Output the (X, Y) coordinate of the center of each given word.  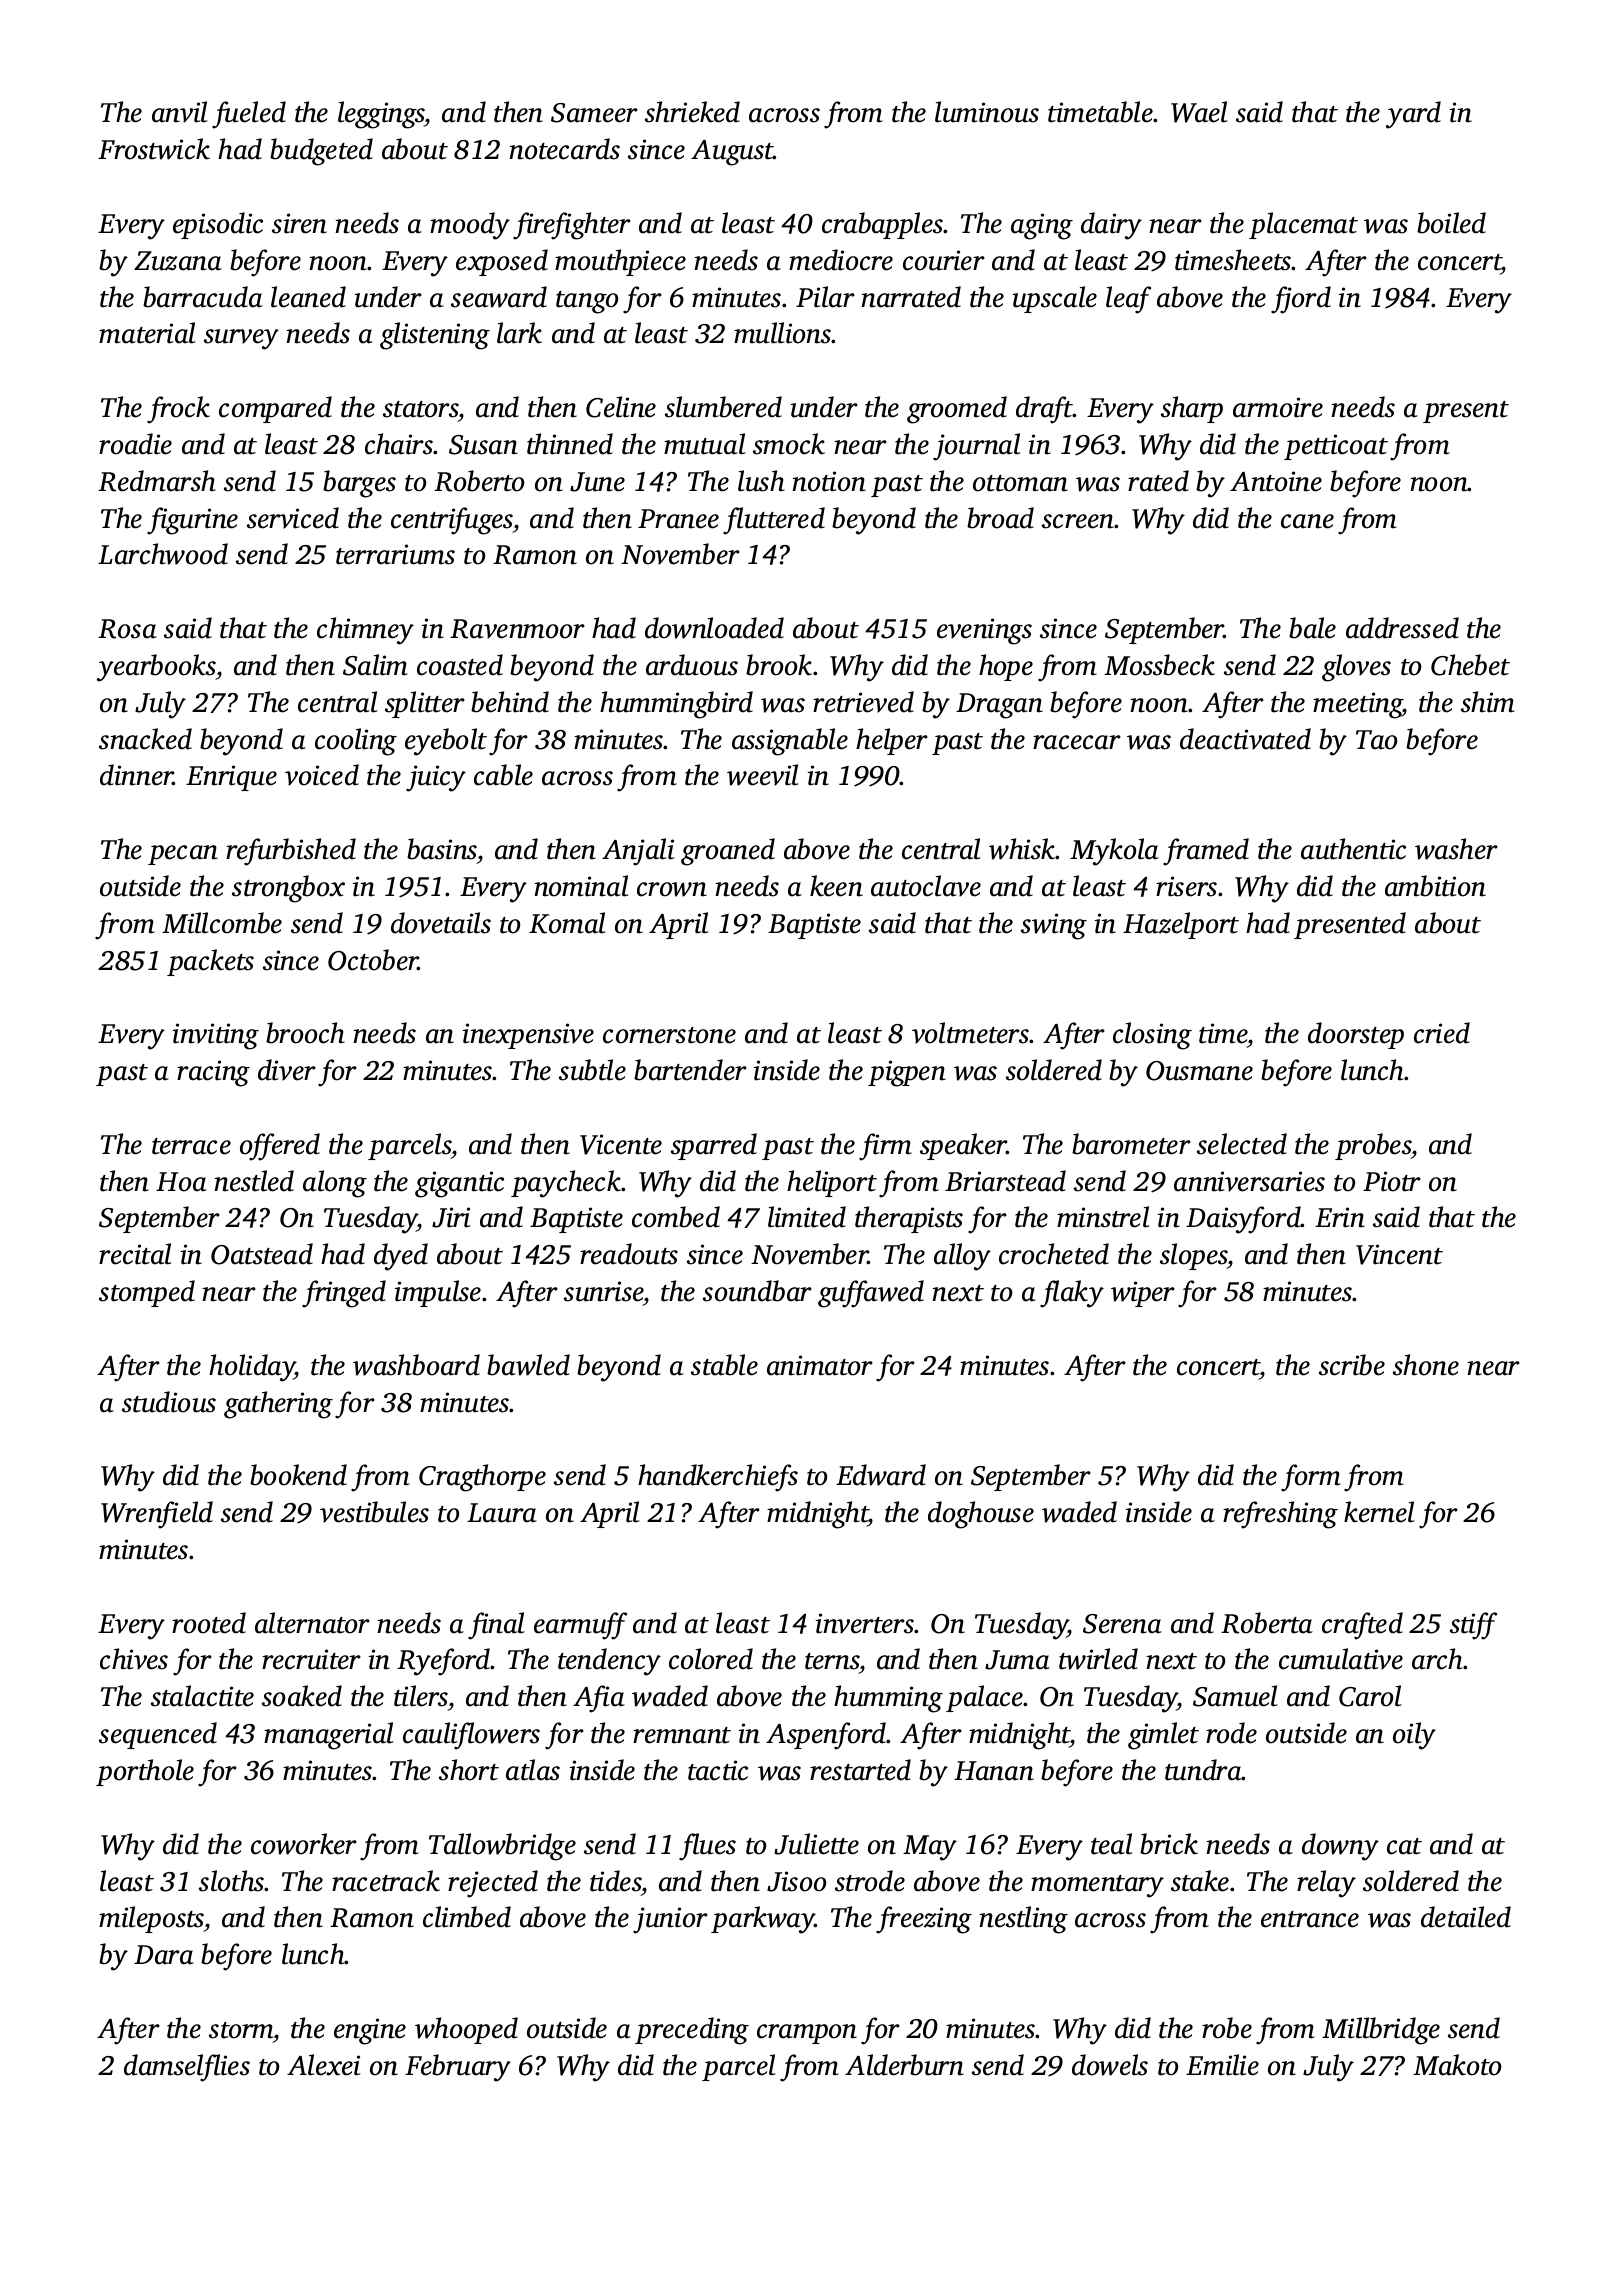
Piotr (1392, 1181)
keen (836, 886)
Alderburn (904, 2065)
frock (178, 410)
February (458, 2068)
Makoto (1457, 2065)
